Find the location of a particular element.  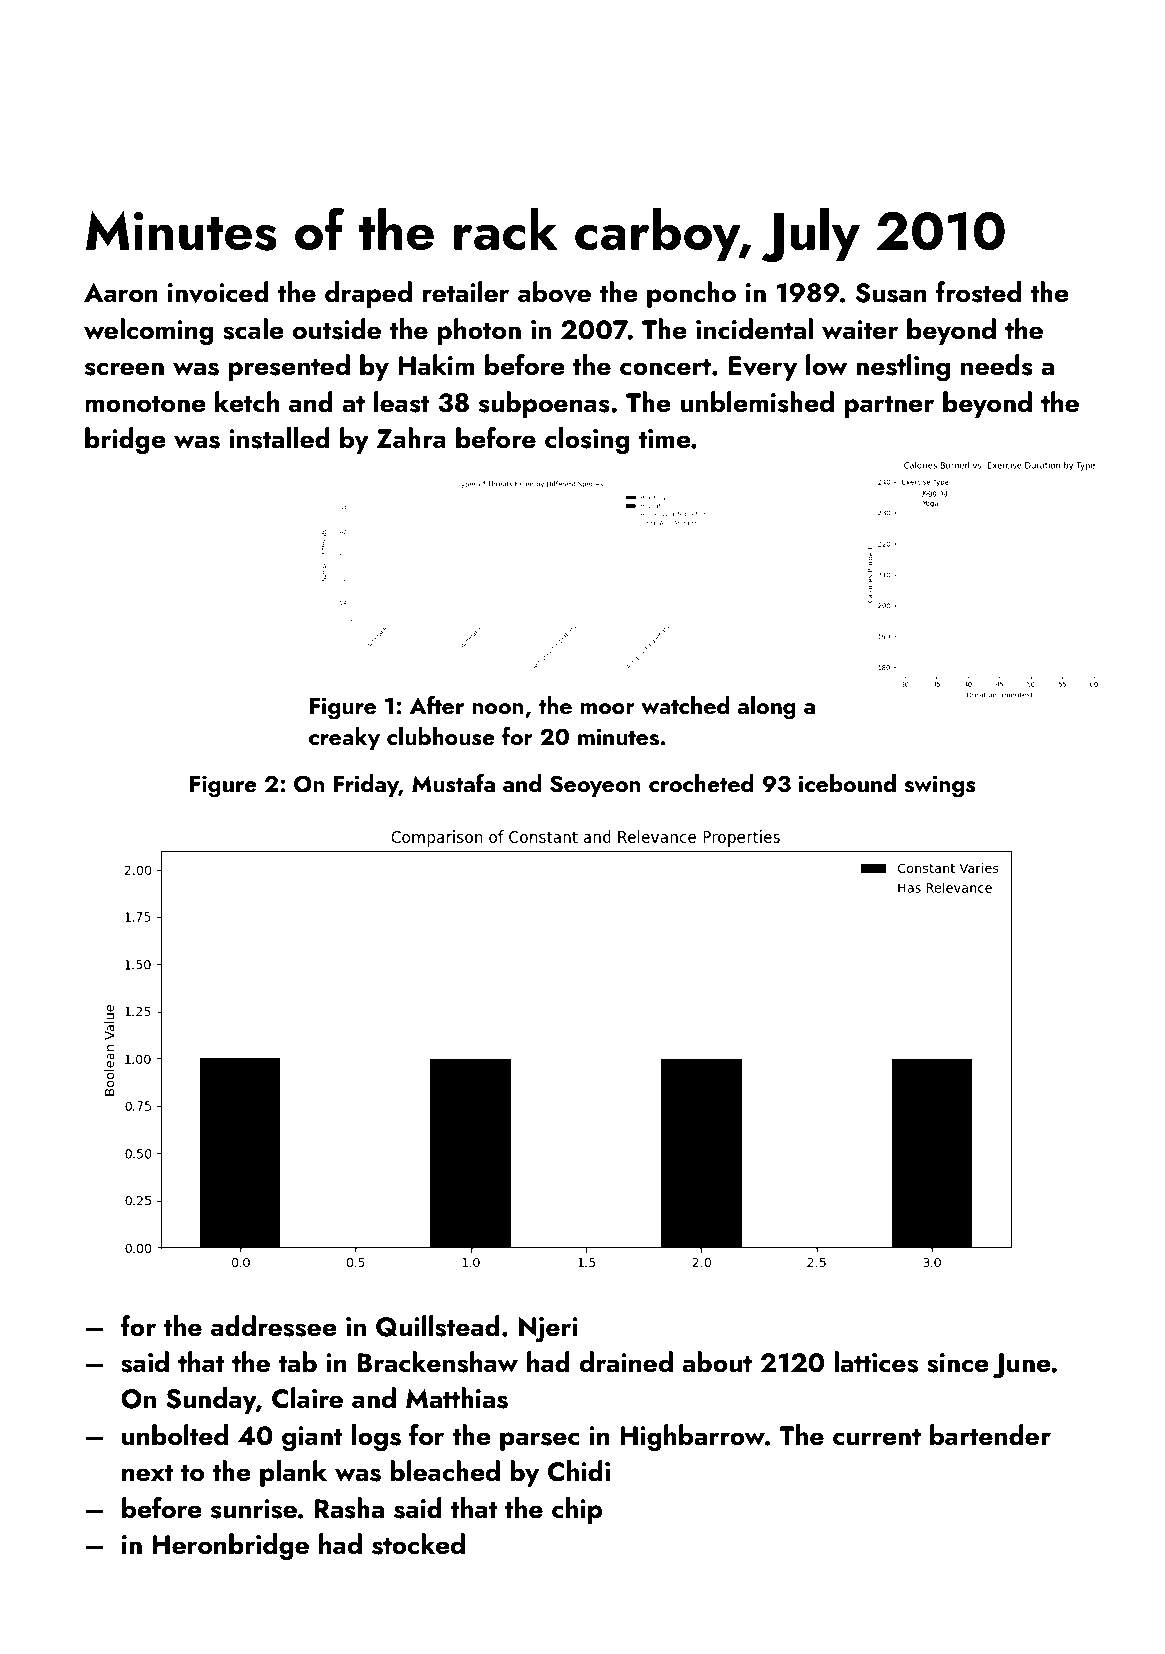

creaky is located at coordinates (344, 738).
